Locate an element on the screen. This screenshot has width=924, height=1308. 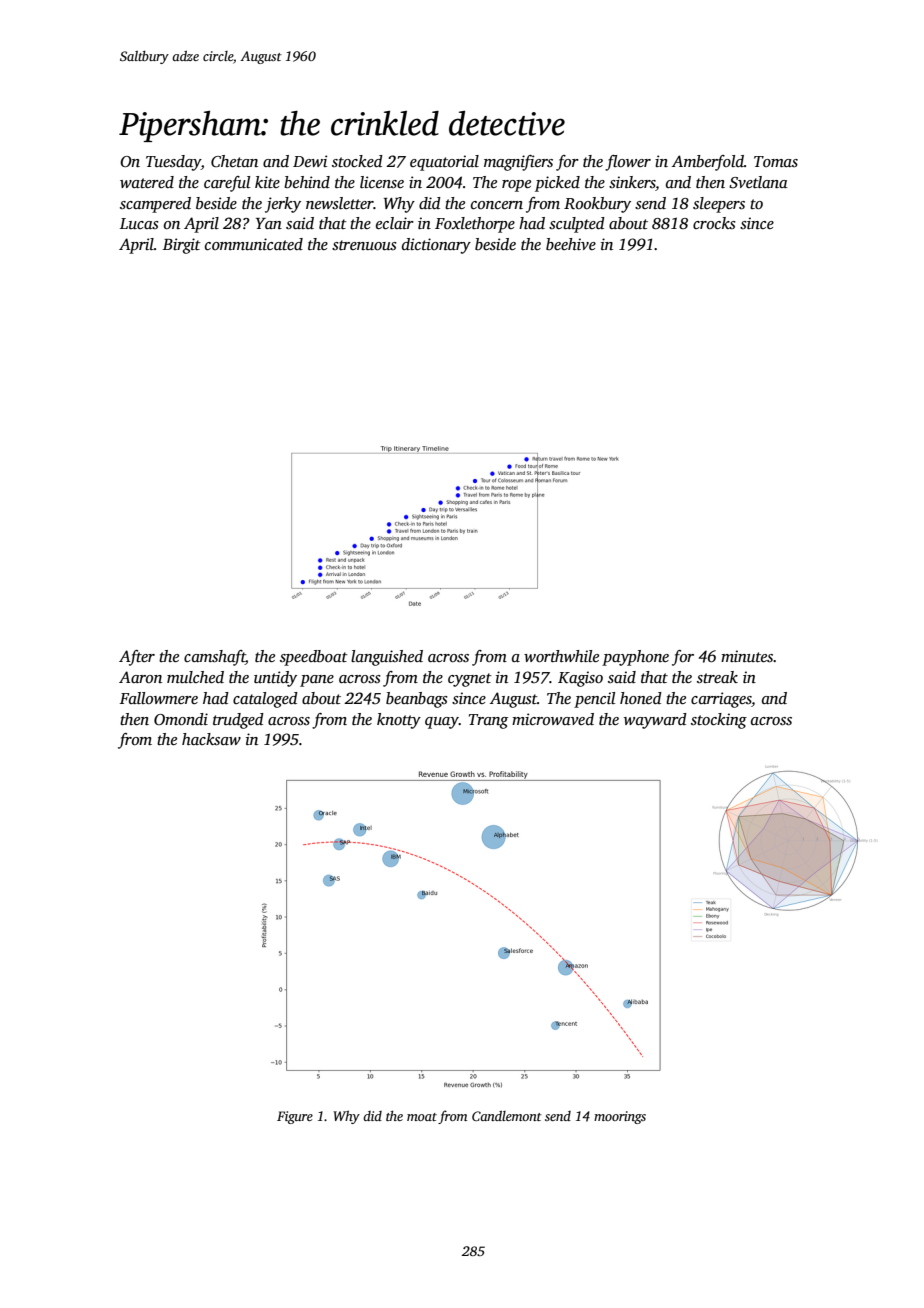
crocks is located at coordinates (714, 223).
